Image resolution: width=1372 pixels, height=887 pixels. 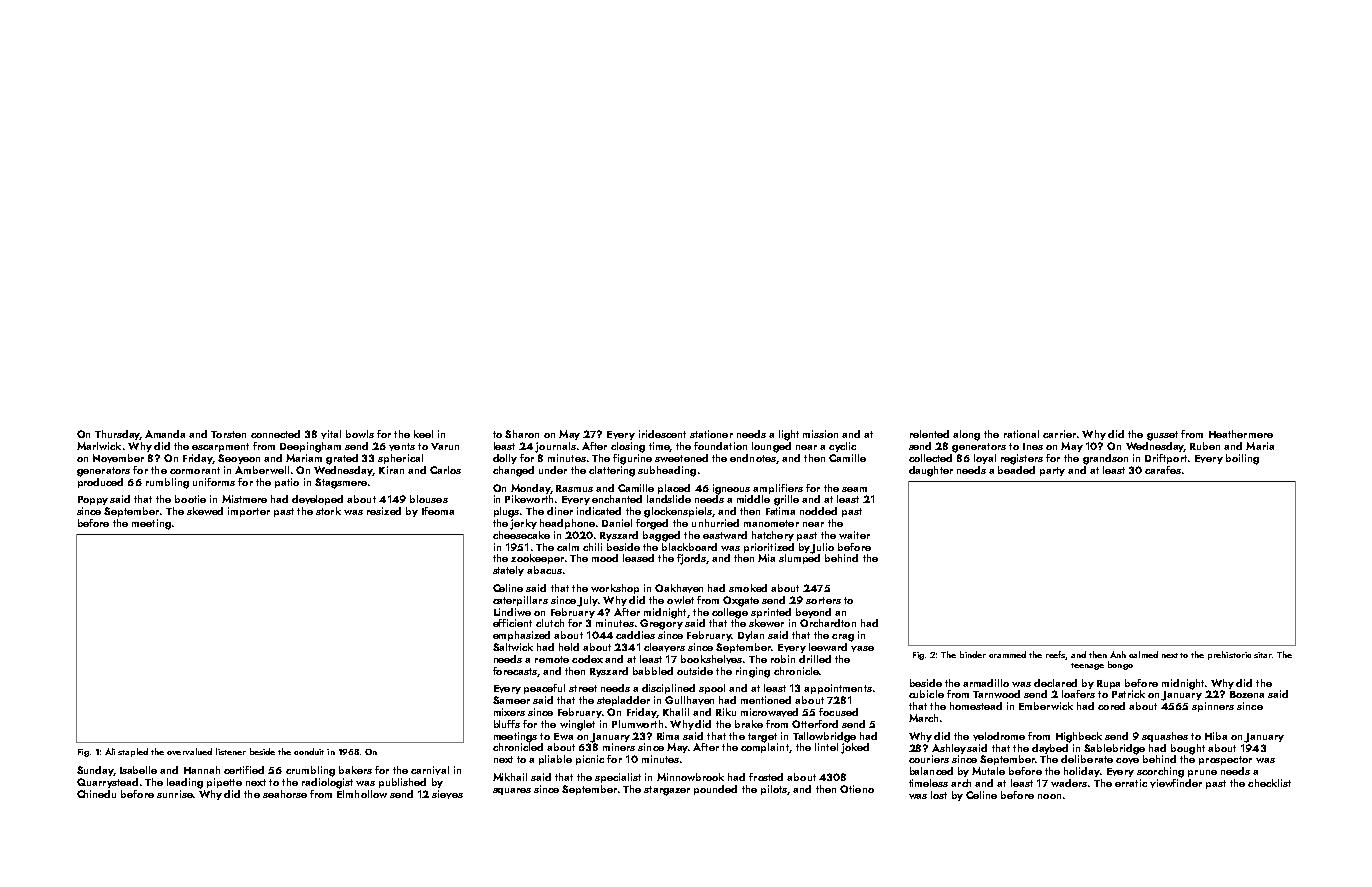 I want to click on balanced, so click(x=931, y=771).
